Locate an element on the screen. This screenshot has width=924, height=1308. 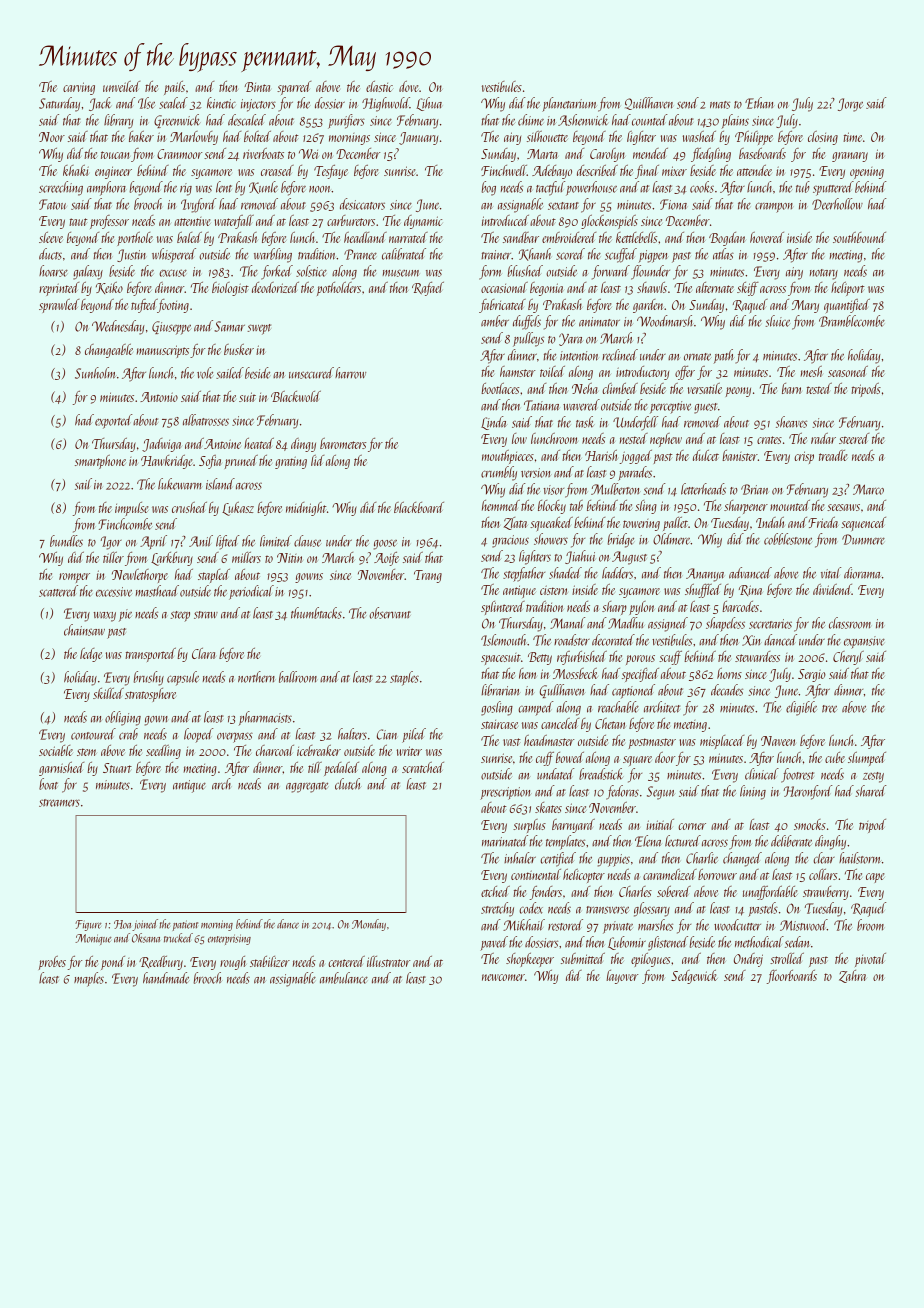
newcomer is located at coordinates (503, 977).
